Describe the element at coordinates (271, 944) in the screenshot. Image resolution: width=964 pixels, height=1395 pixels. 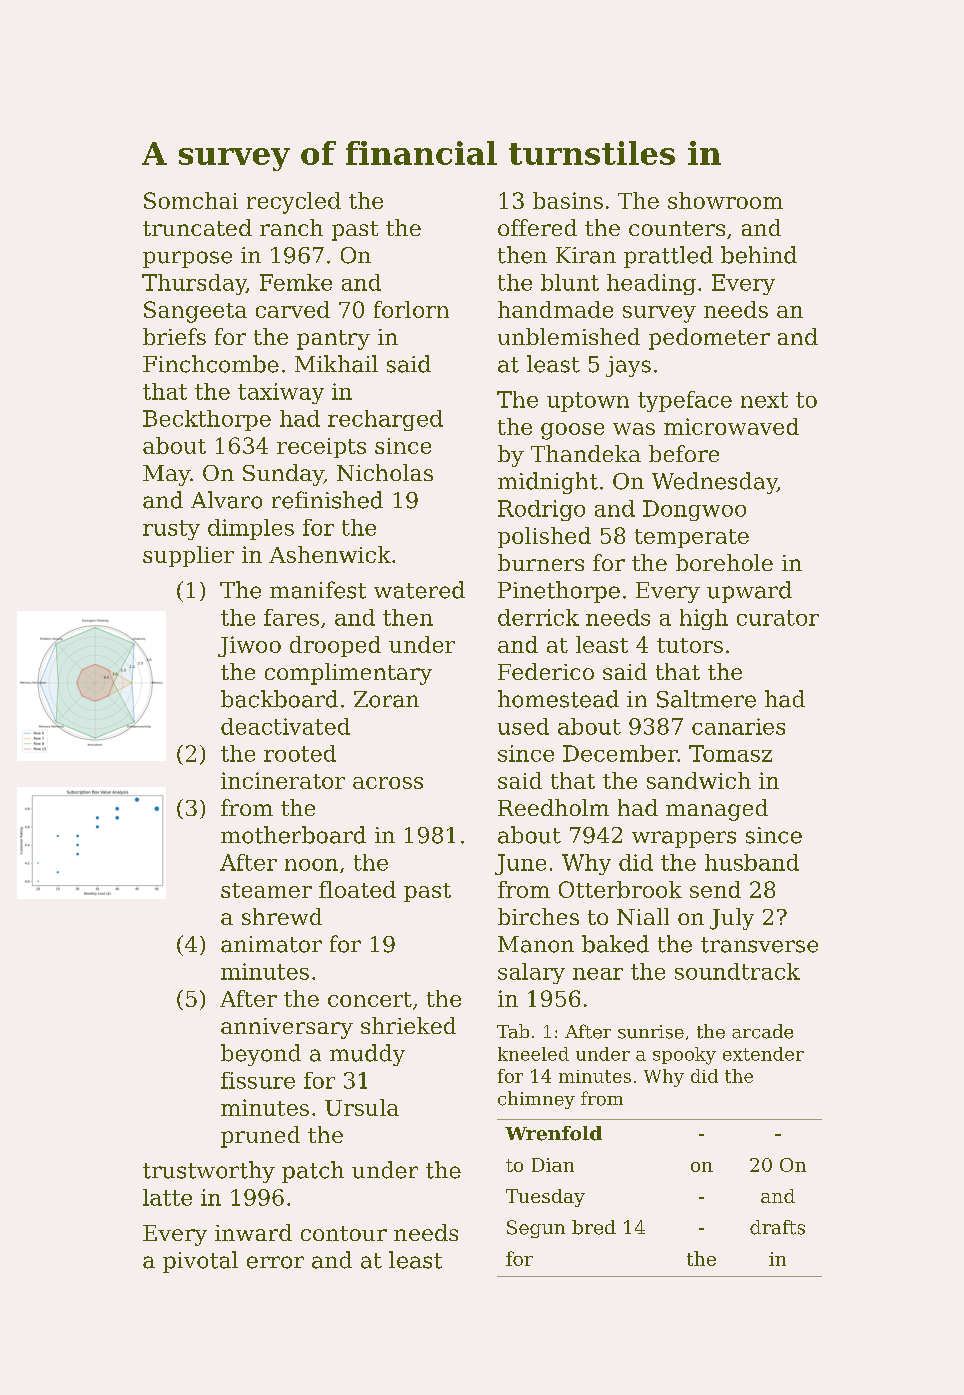
I see `animator` at that location.
